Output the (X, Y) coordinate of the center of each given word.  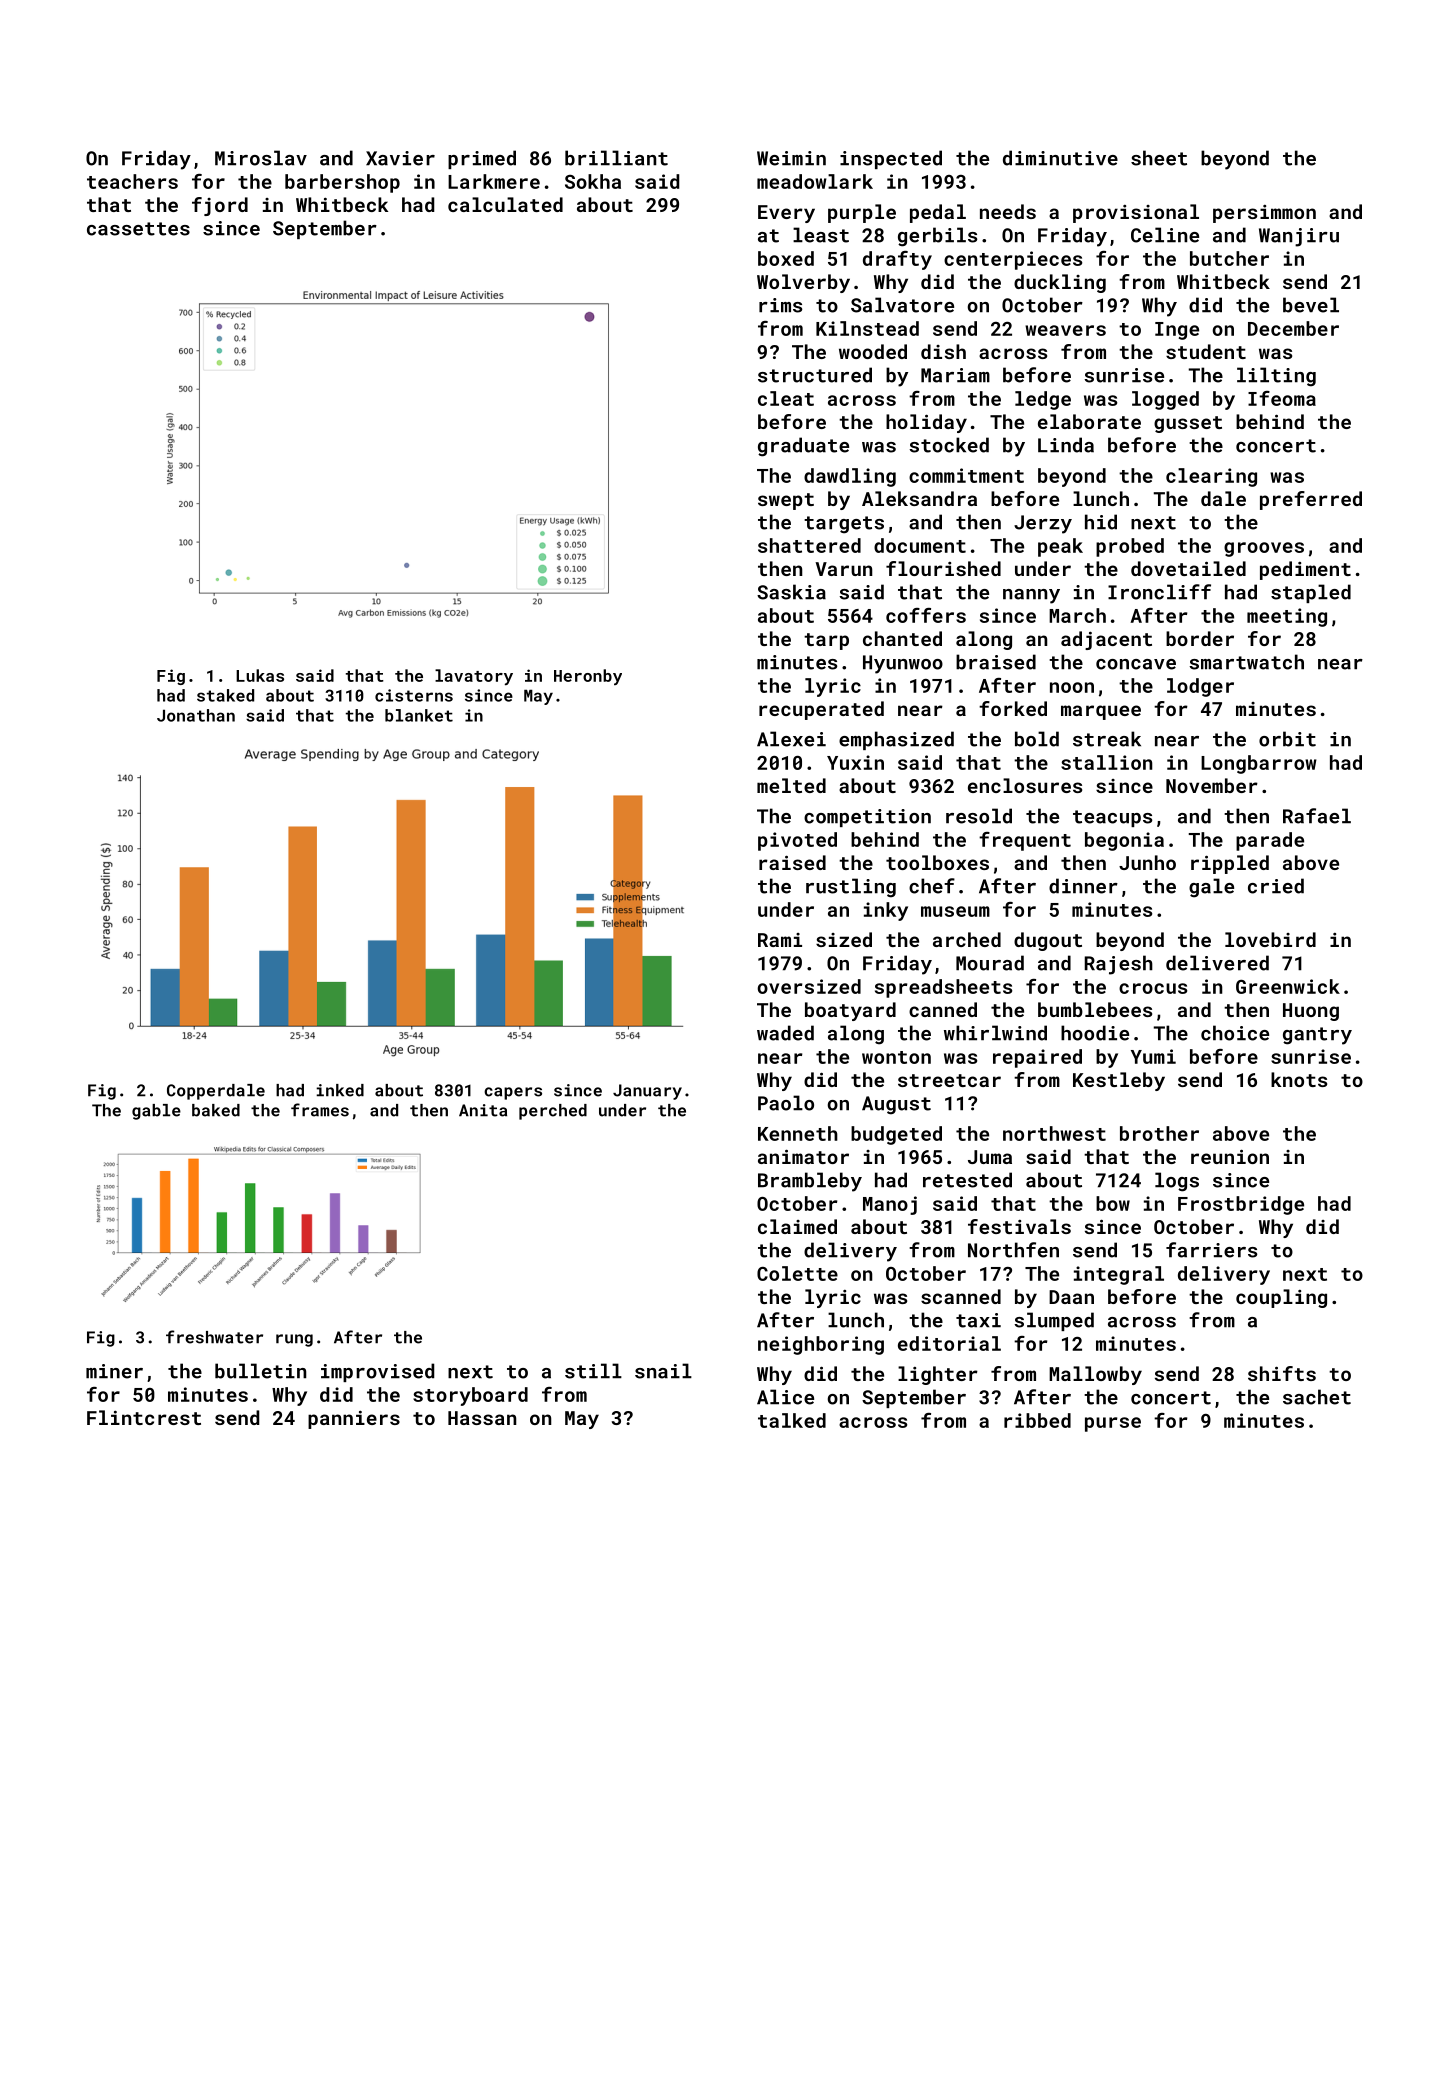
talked (792, 1420)
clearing (1211, 477)
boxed (786, 258)
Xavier (400, 158)
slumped (1054, 1321)
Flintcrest (144, 1417)
